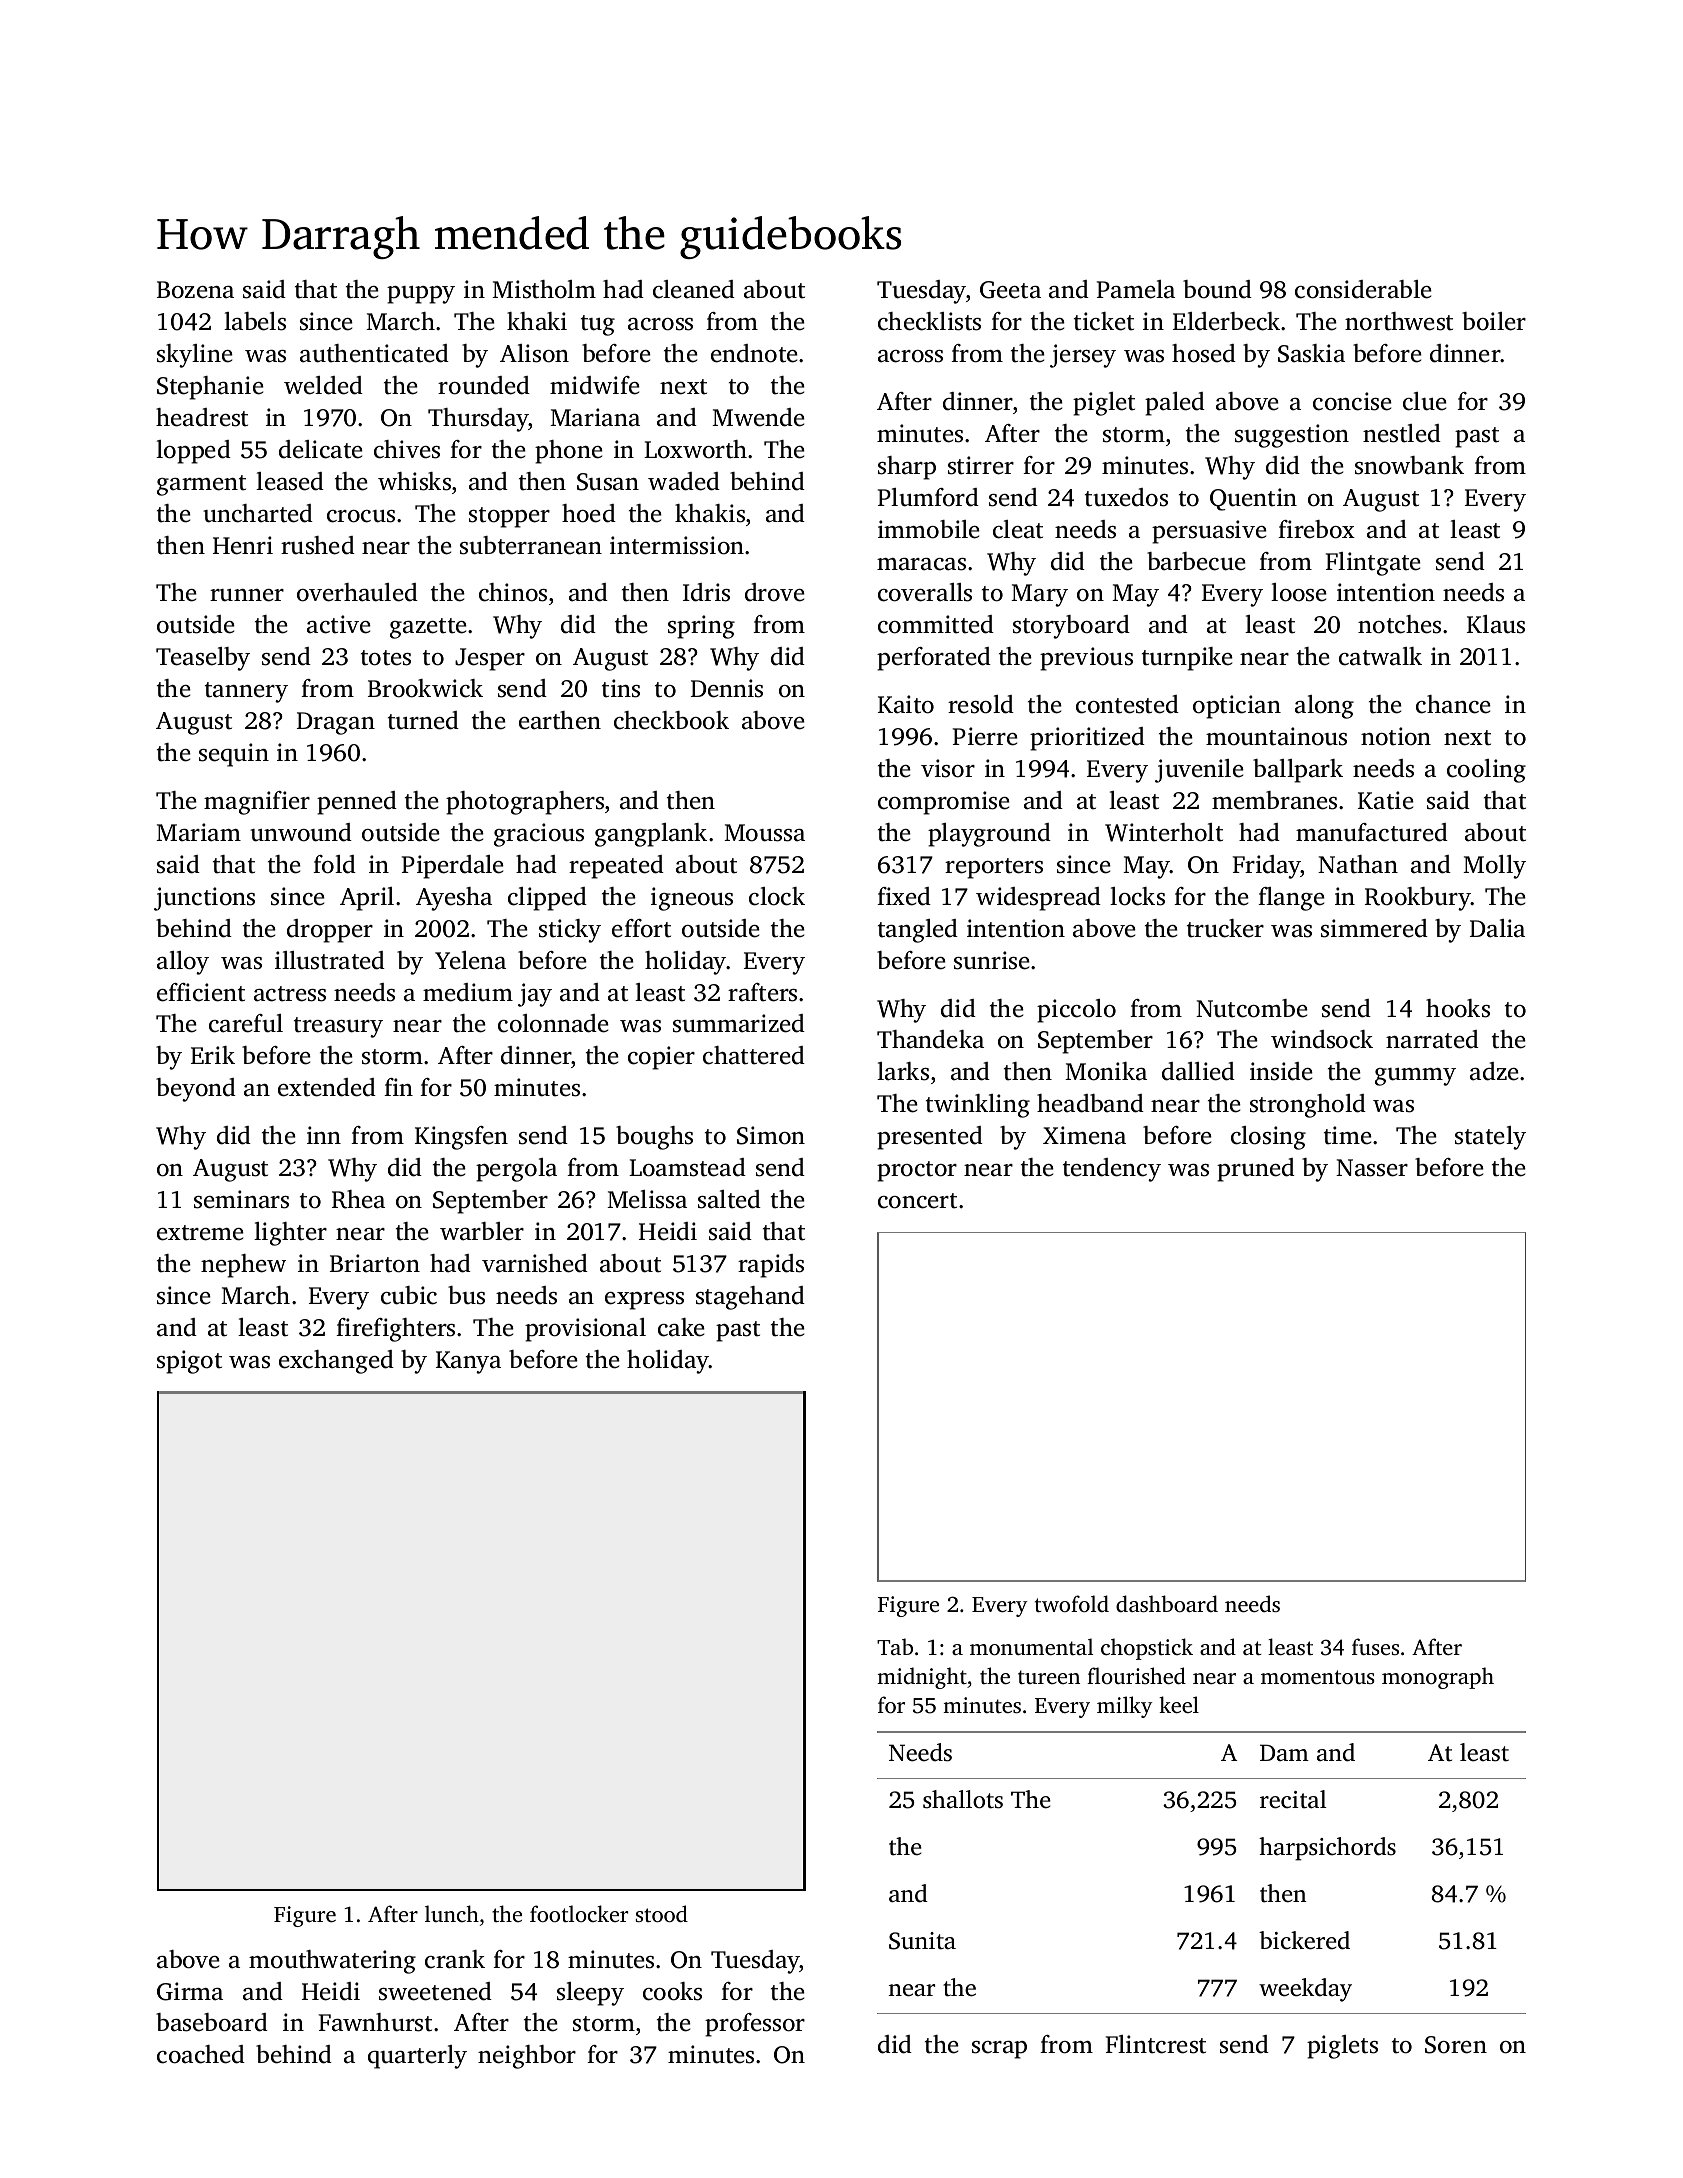  I want to click on larks, so click(903, 1071).
